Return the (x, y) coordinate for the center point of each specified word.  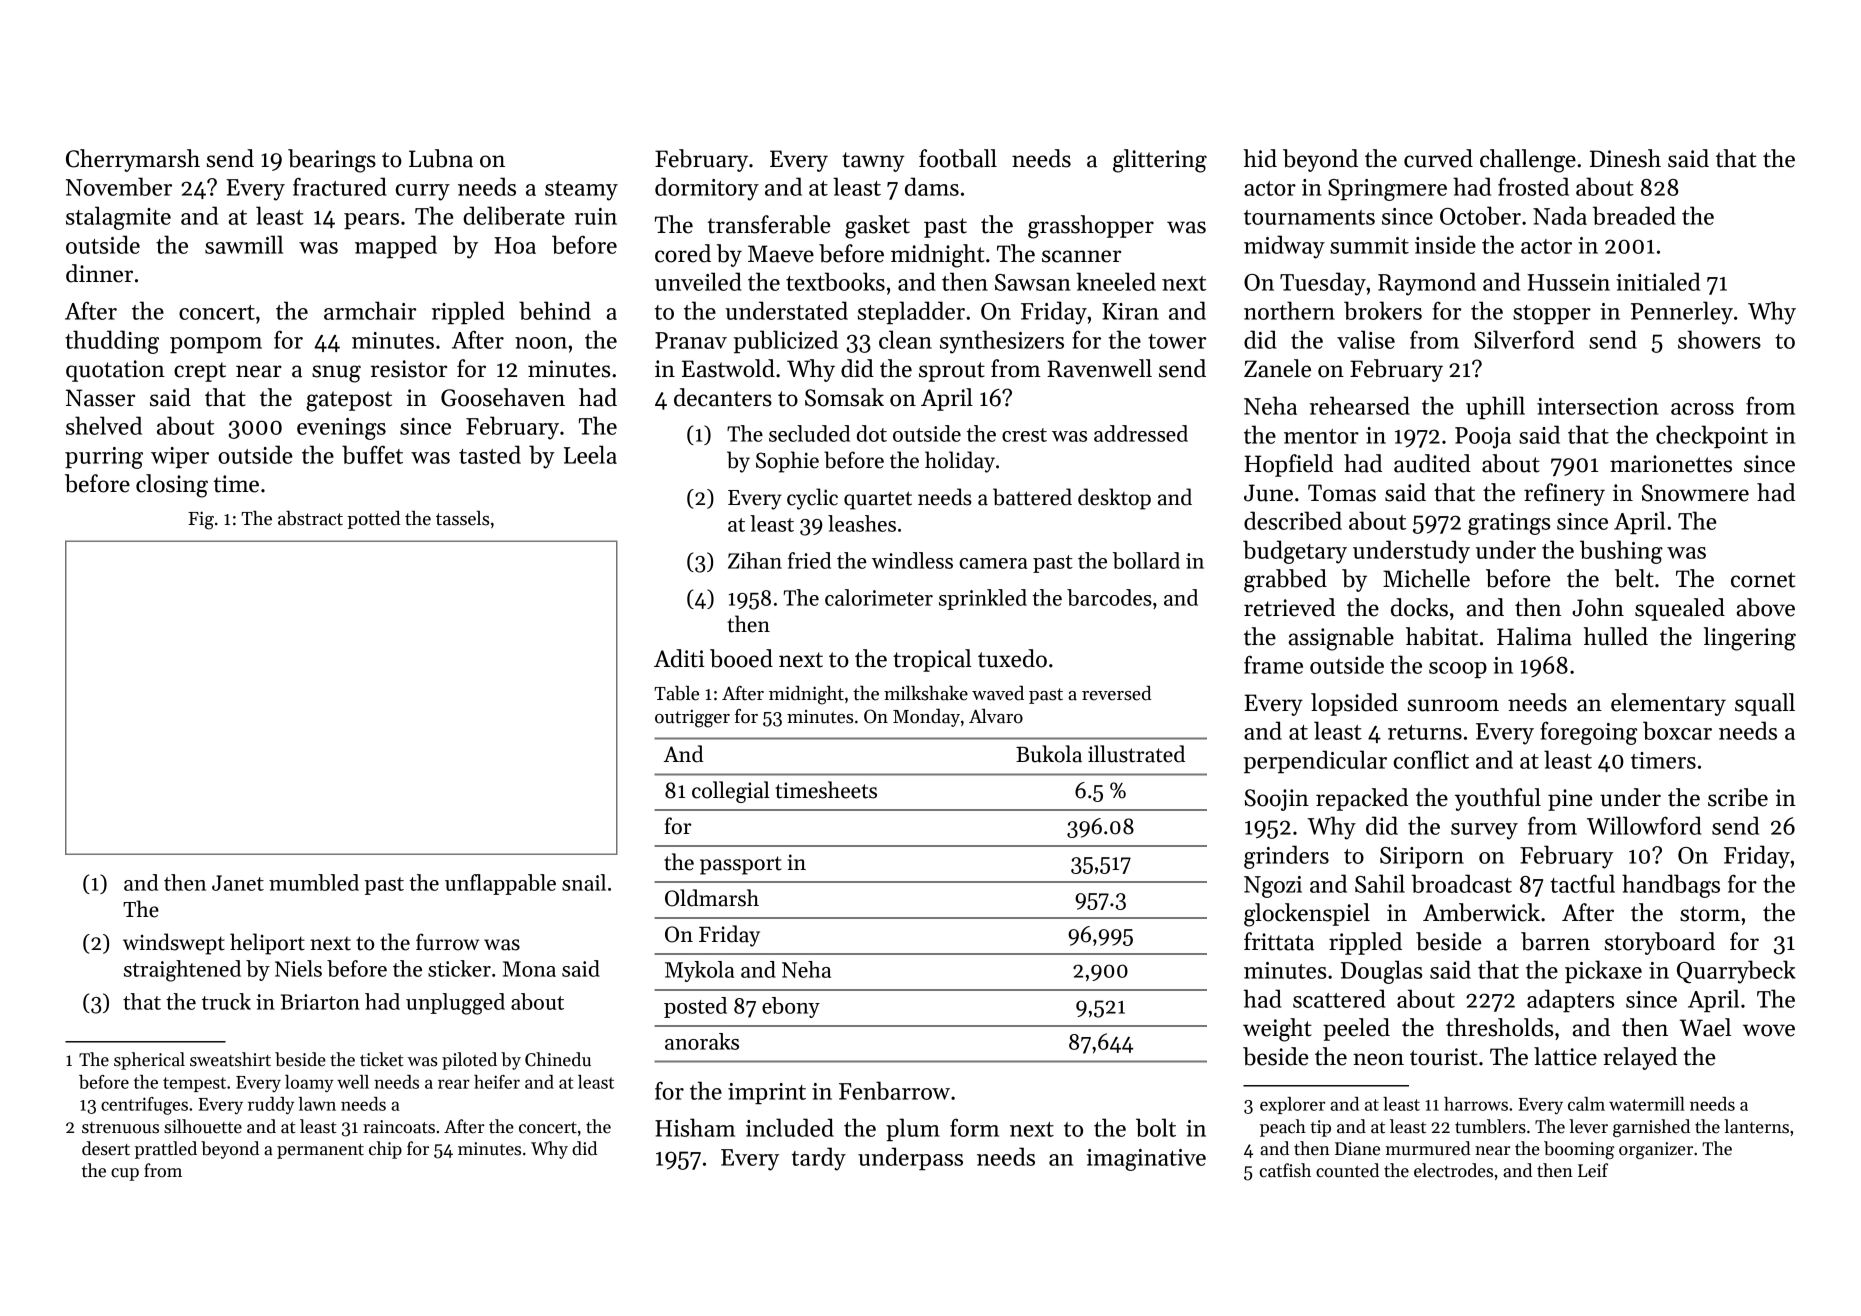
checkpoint (1712, 436)
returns (1425, 732)
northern (1289, 310)
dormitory (707, 189)
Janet (238, 883)
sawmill (244, 244)
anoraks (702, 1041)
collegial (731, 792)
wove (1769, 1030)
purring (104, 458)
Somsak (844, 397)
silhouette (203, 1126)
